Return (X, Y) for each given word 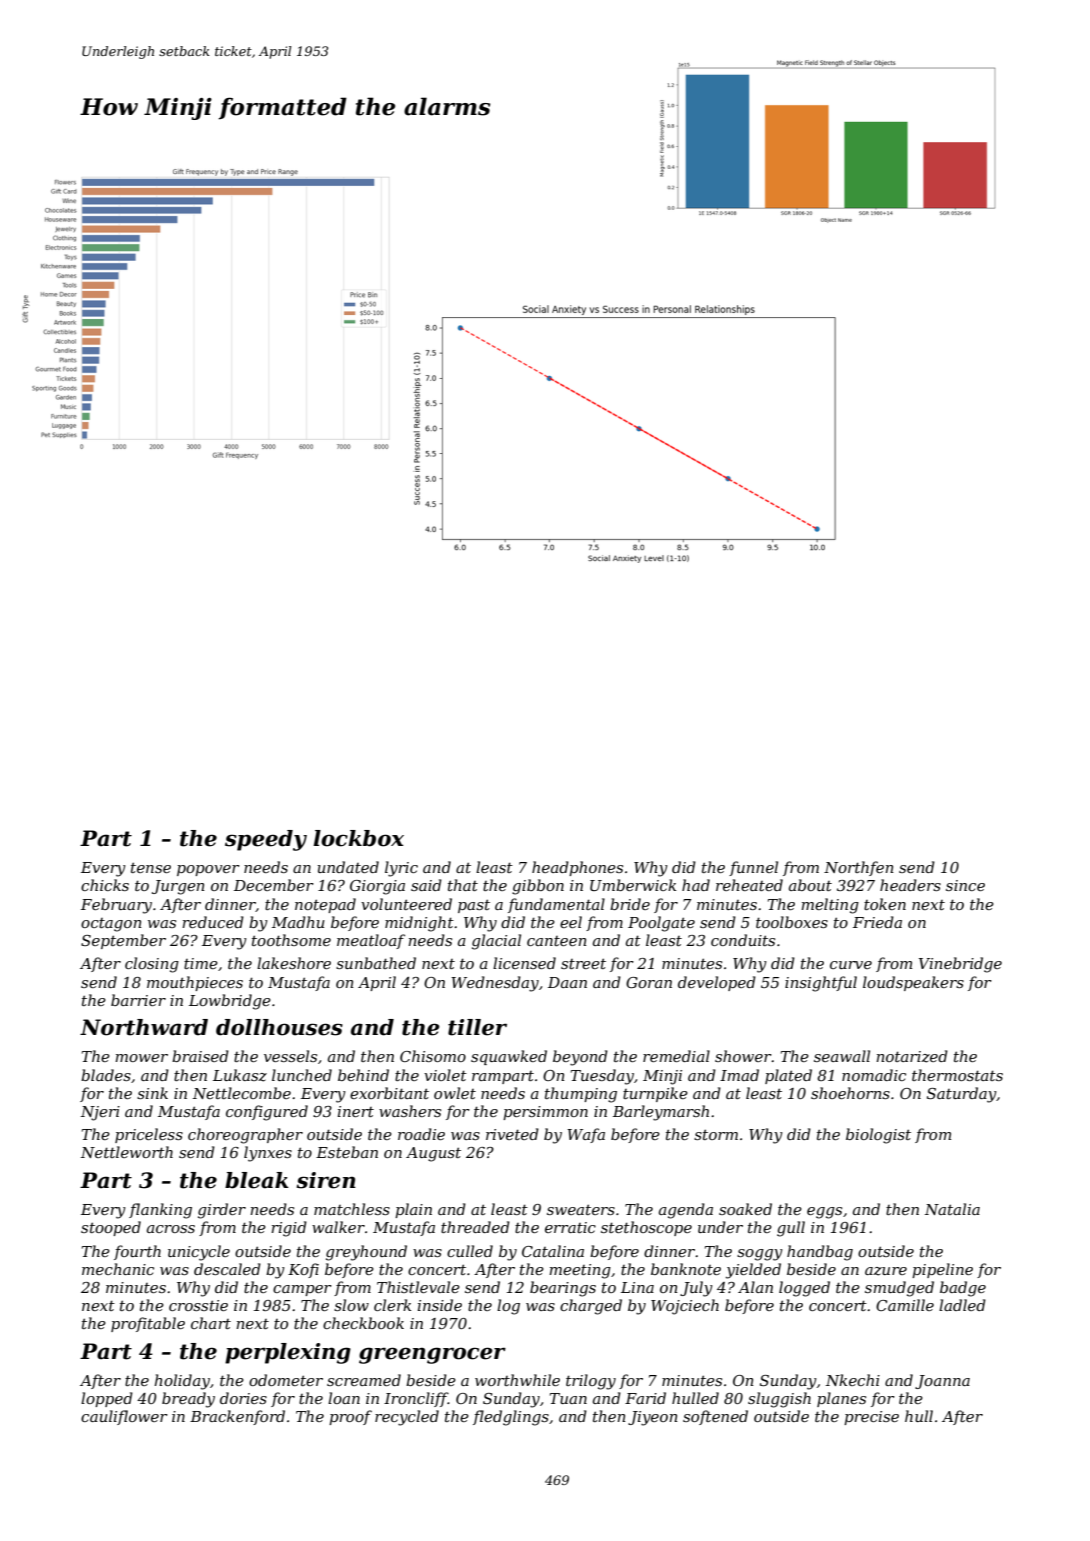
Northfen (859, 868)
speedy (266, 840)
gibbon (538, 887)
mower (141, 1058)
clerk (392, 1305)
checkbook (363, 1323)
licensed (524, 963)
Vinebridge (960, 965)
